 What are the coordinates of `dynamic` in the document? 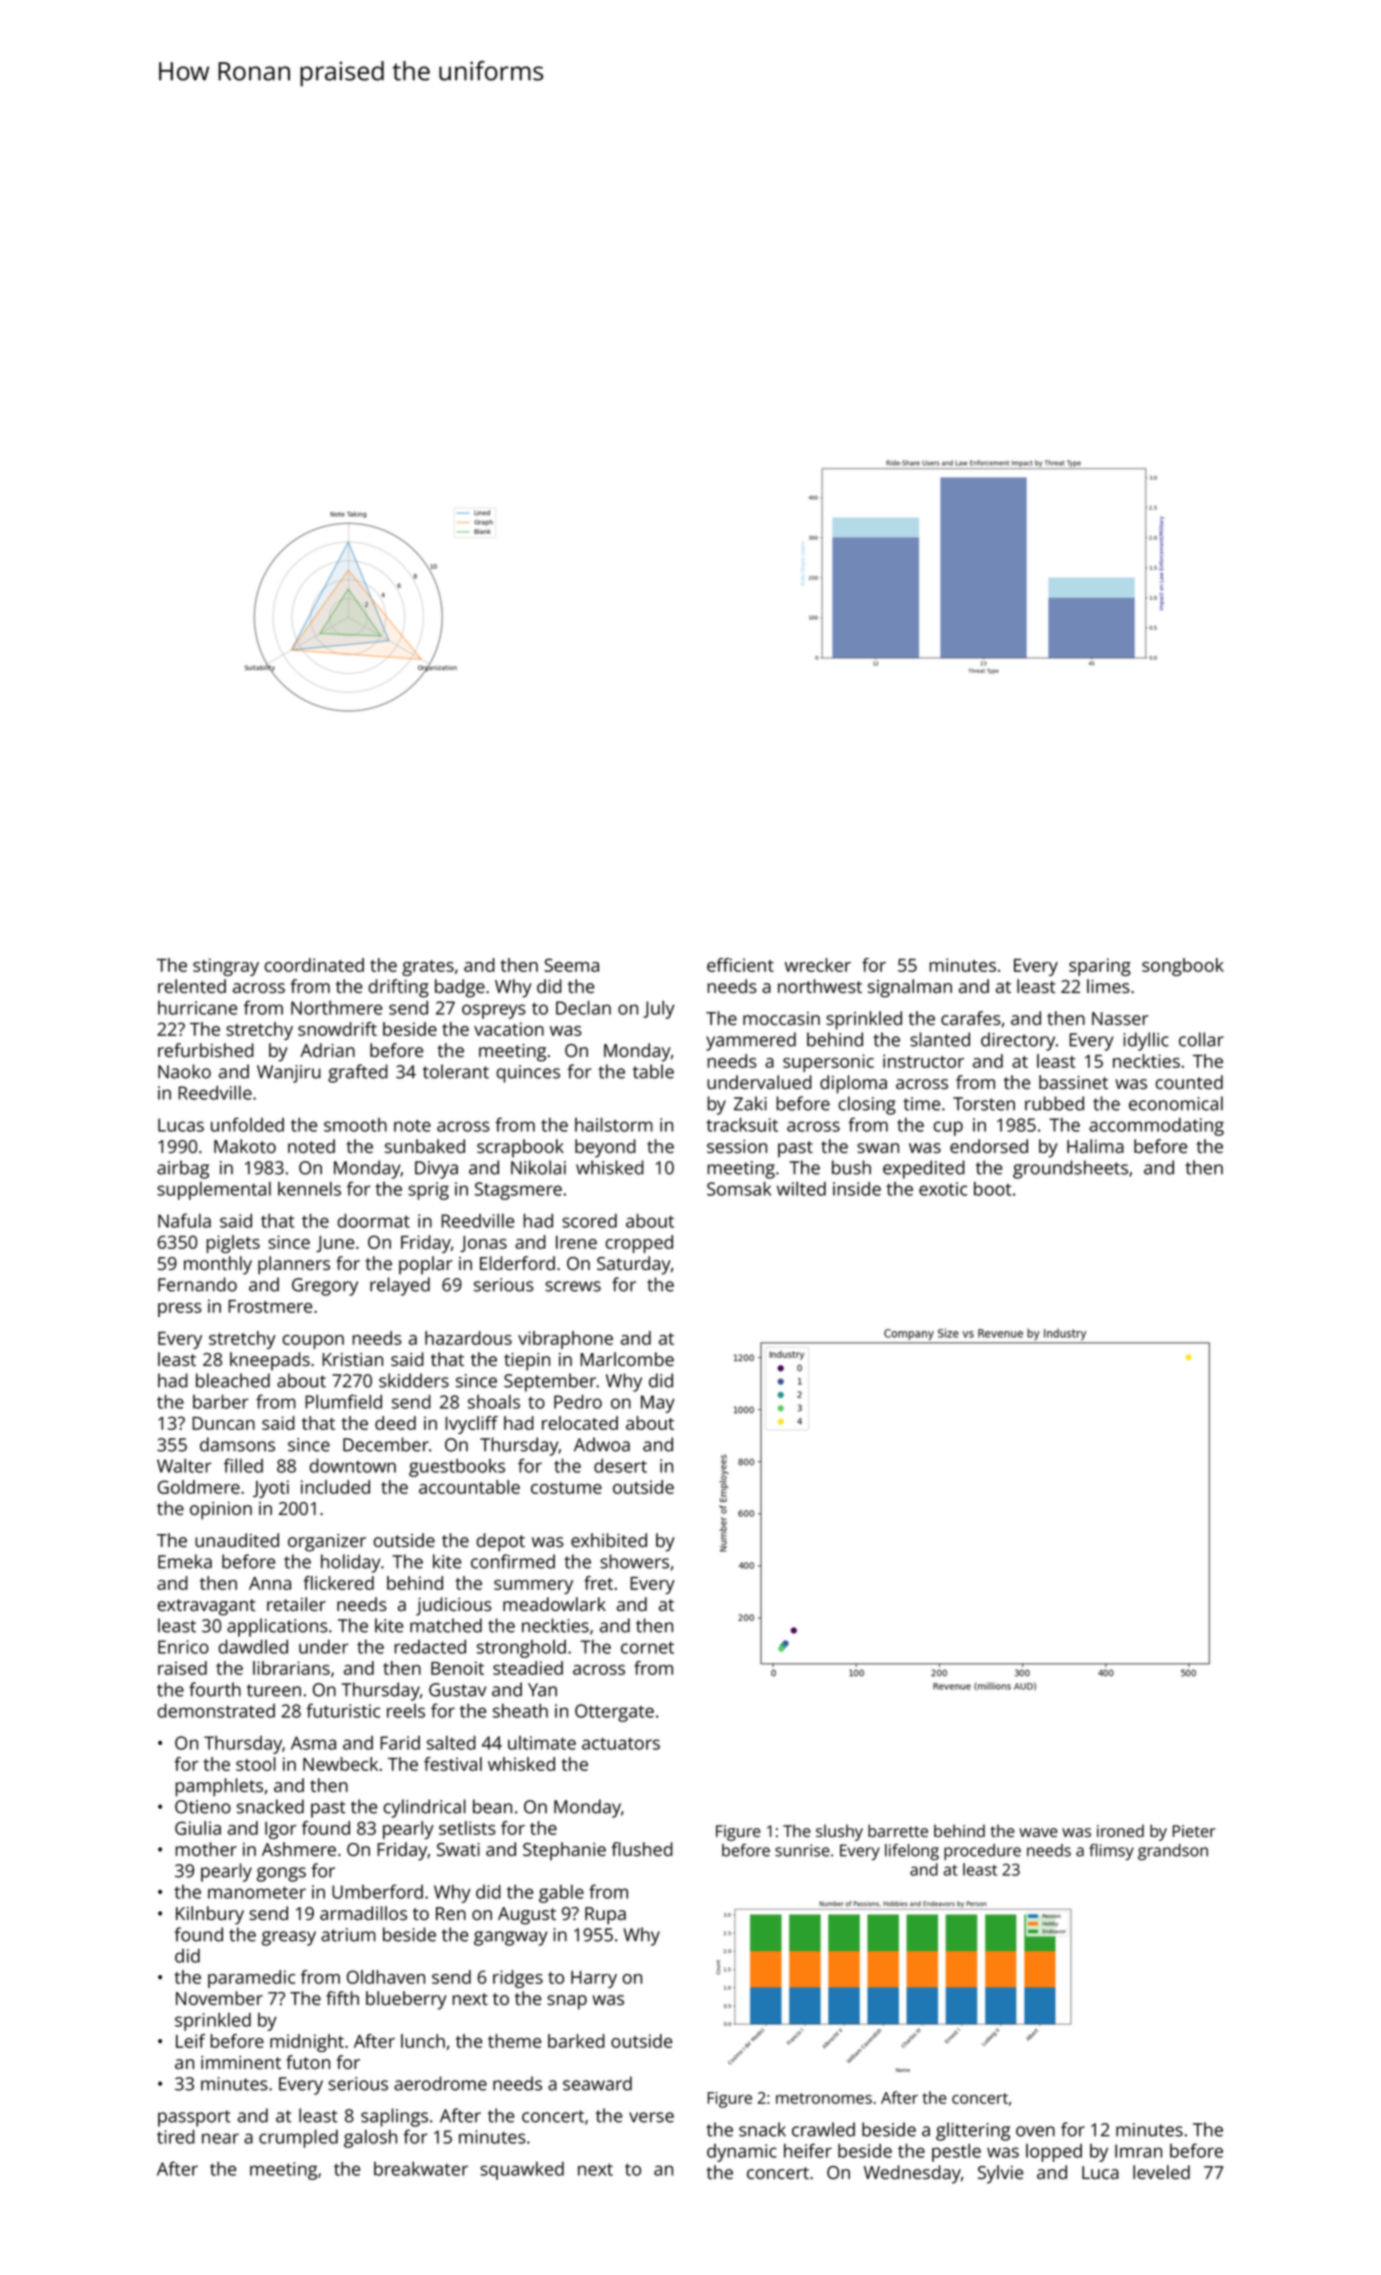 It's located at (742, 2153).
